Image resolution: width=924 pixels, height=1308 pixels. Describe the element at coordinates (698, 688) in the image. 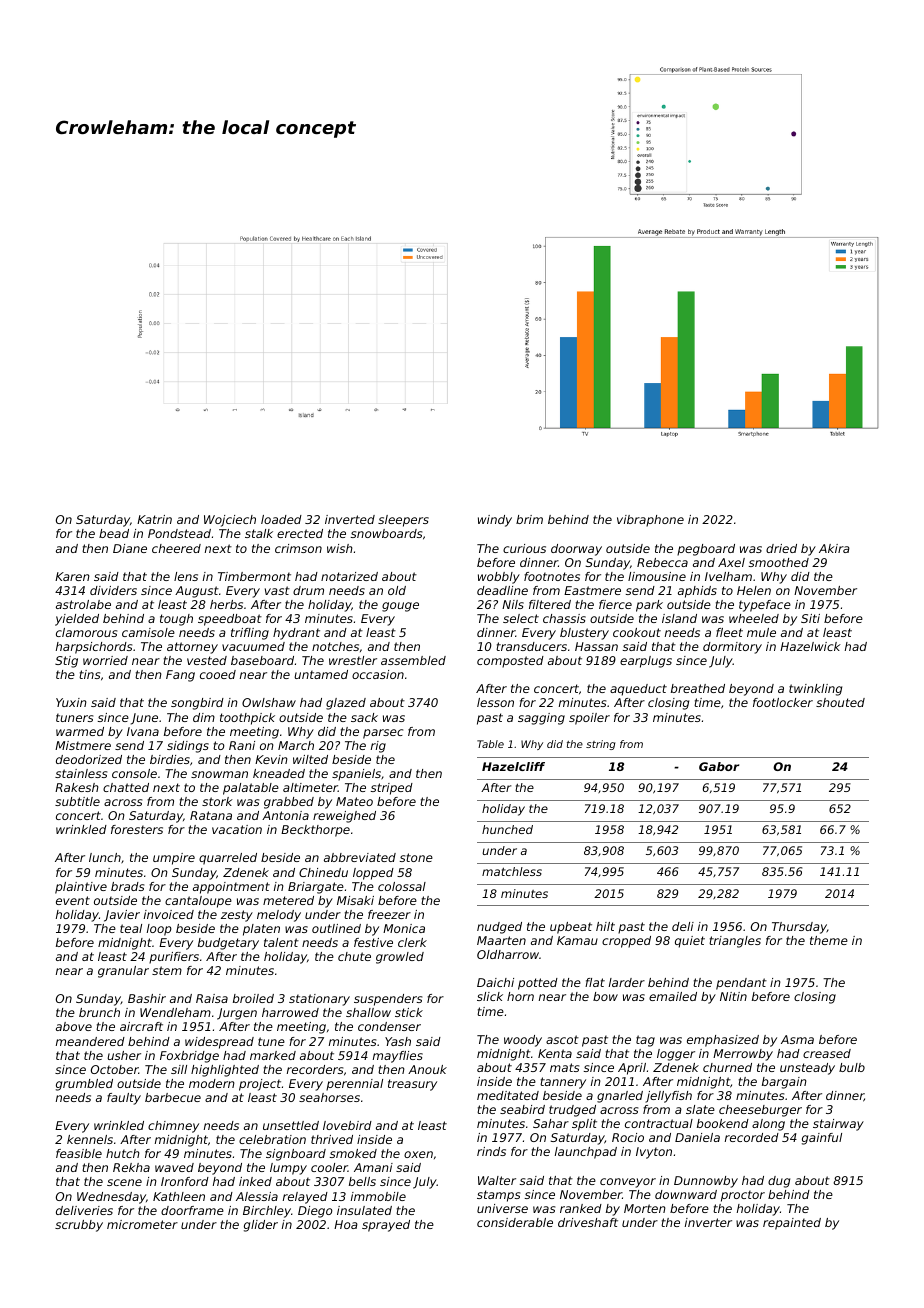

I see `breathed` at that location.
